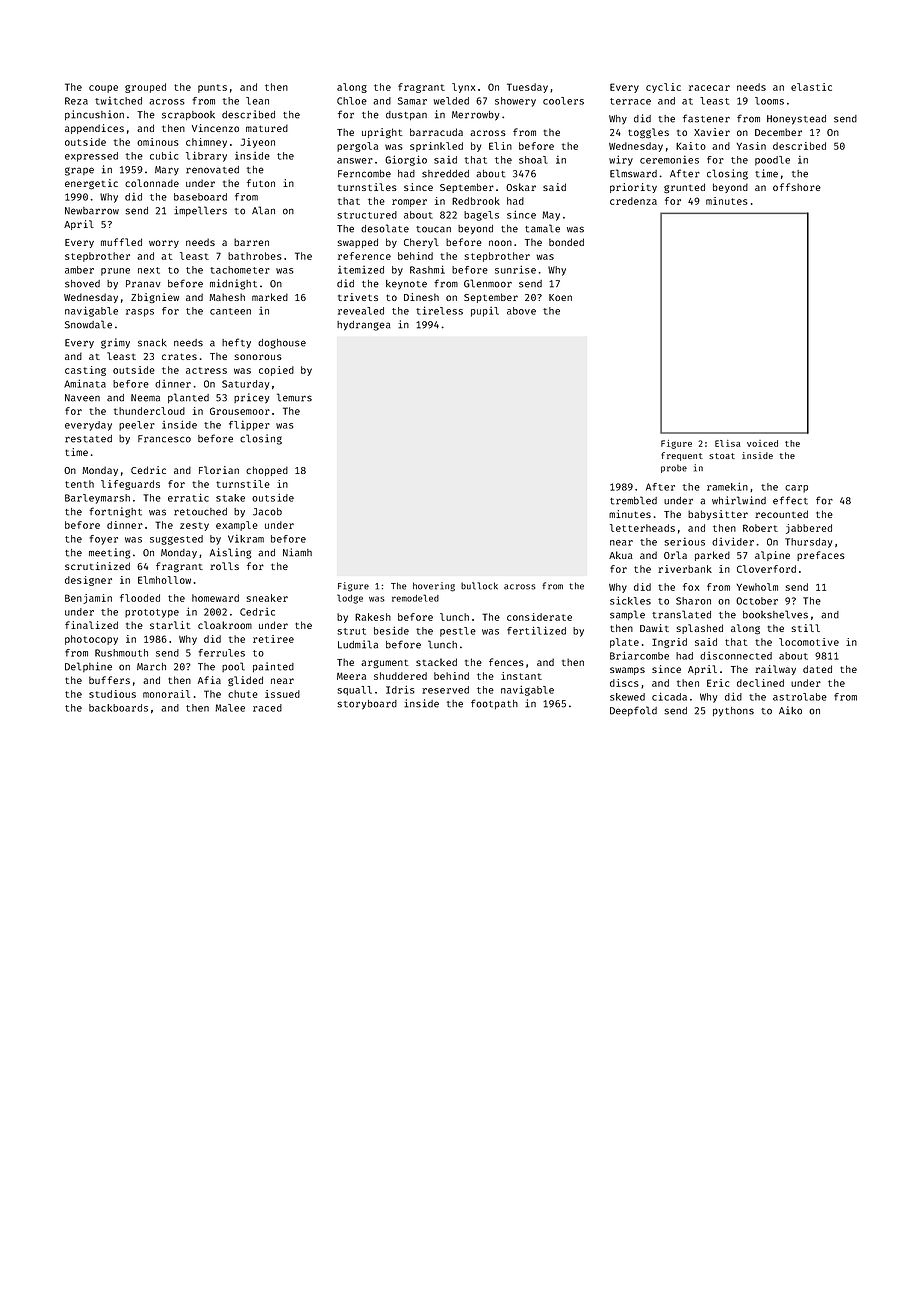 This page has width=924, height=1308. Describe the element at coordinates (267, 708) in the page. I see `raced` at that location.
